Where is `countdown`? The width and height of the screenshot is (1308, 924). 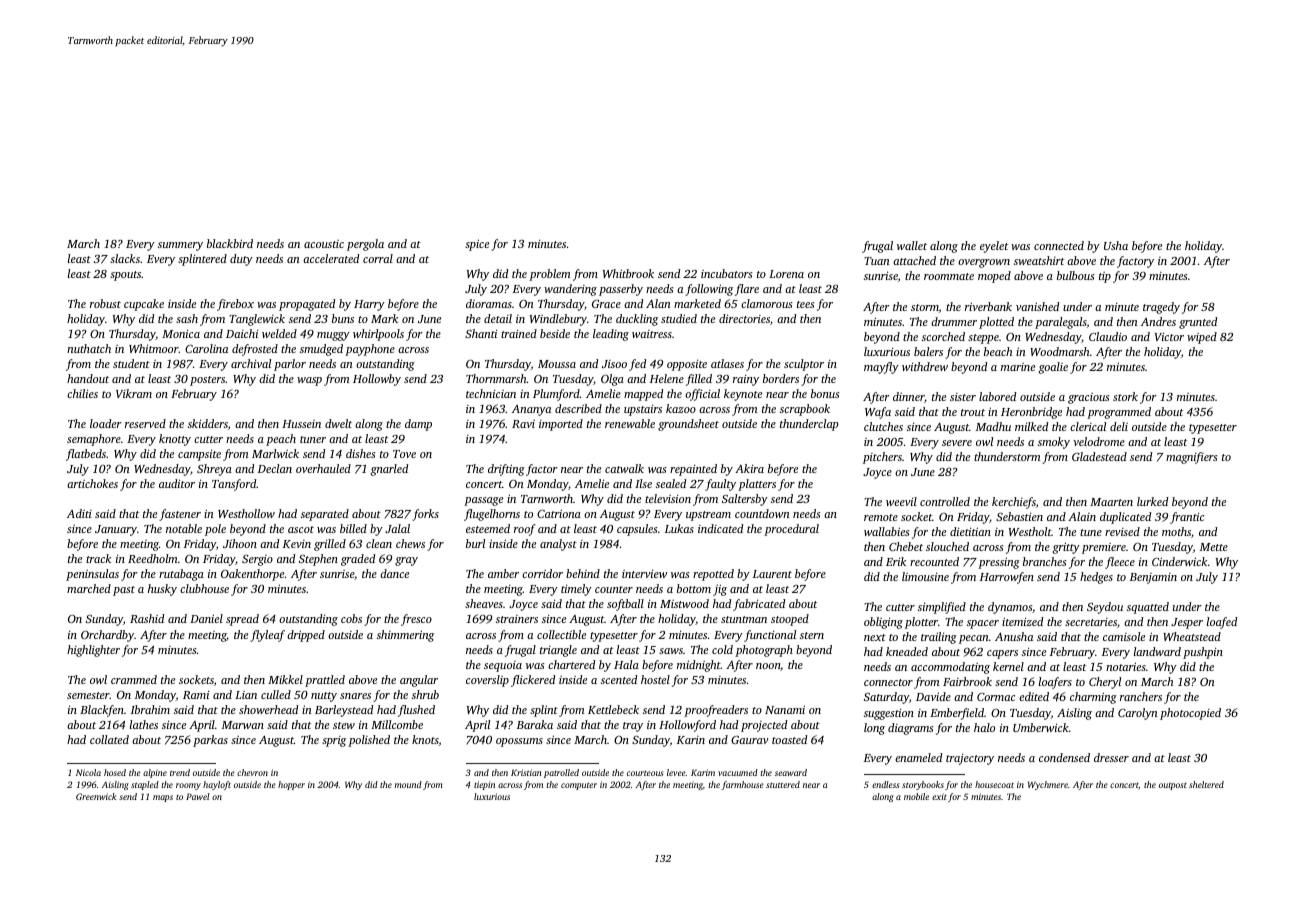
countdown is located at coordinates (762, 513).
